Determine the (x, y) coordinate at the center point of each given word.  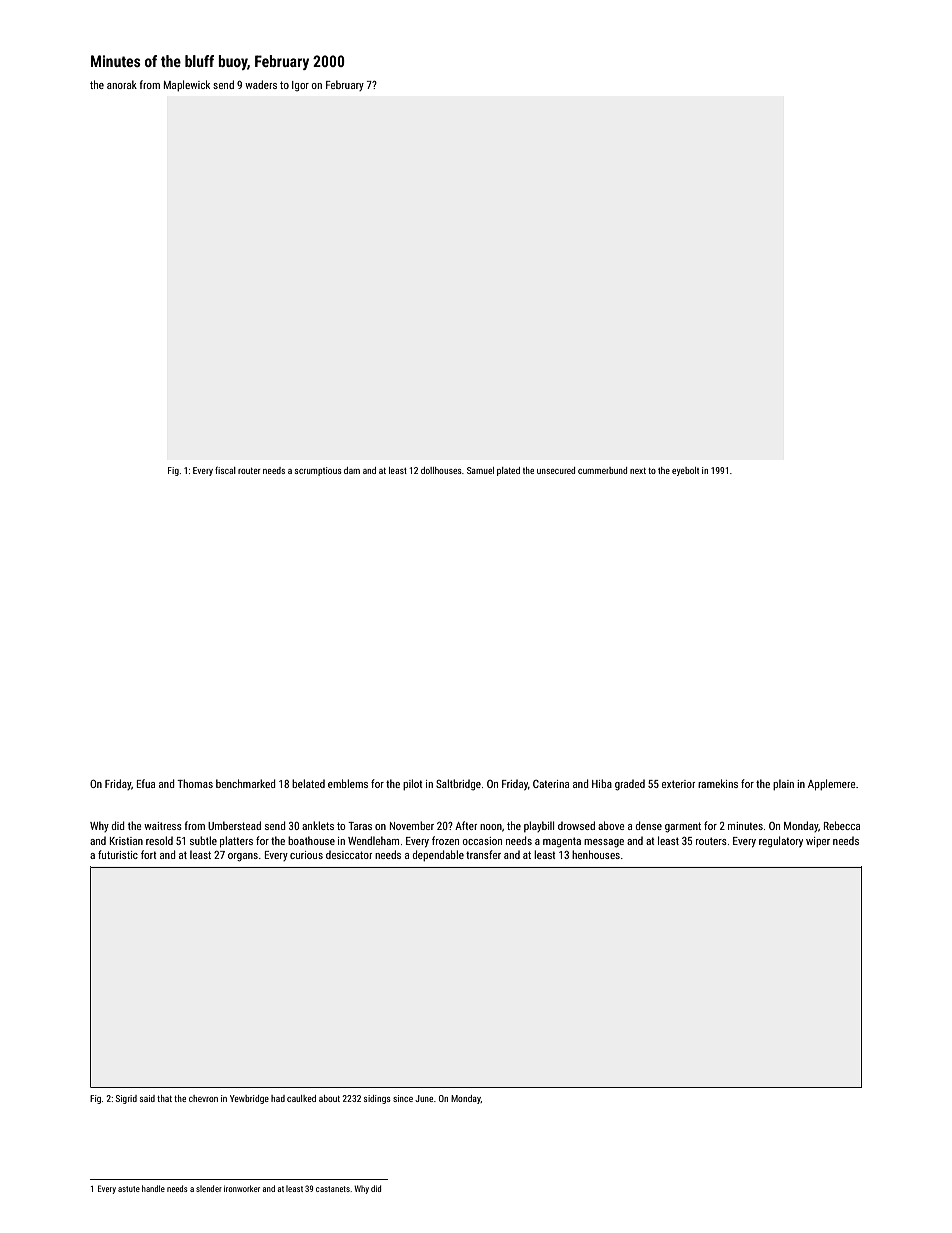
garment (683, 827)
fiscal (225, 470)
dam (352, 470)
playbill (539, 826)
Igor (300, 86)
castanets (333, 1189)
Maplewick (187, 85)
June (424, 1098)
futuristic (118, 854)
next (638, 471)
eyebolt (685, 471)
